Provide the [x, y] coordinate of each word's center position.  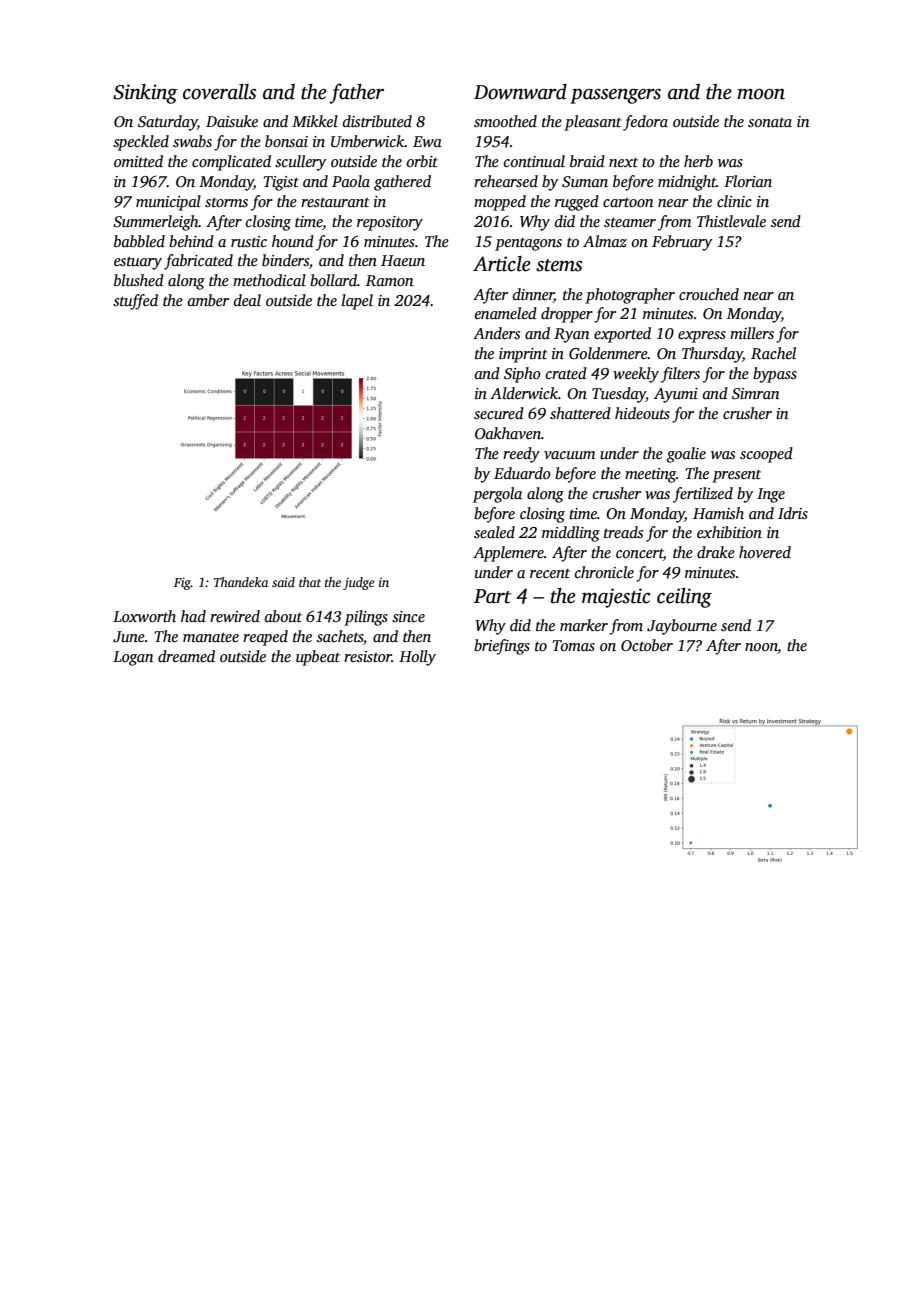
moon [761, 94]
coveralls [219, 92]
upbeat [318, 658]
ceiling [684, 598]
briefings [502, 647]
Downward [520, 92]
